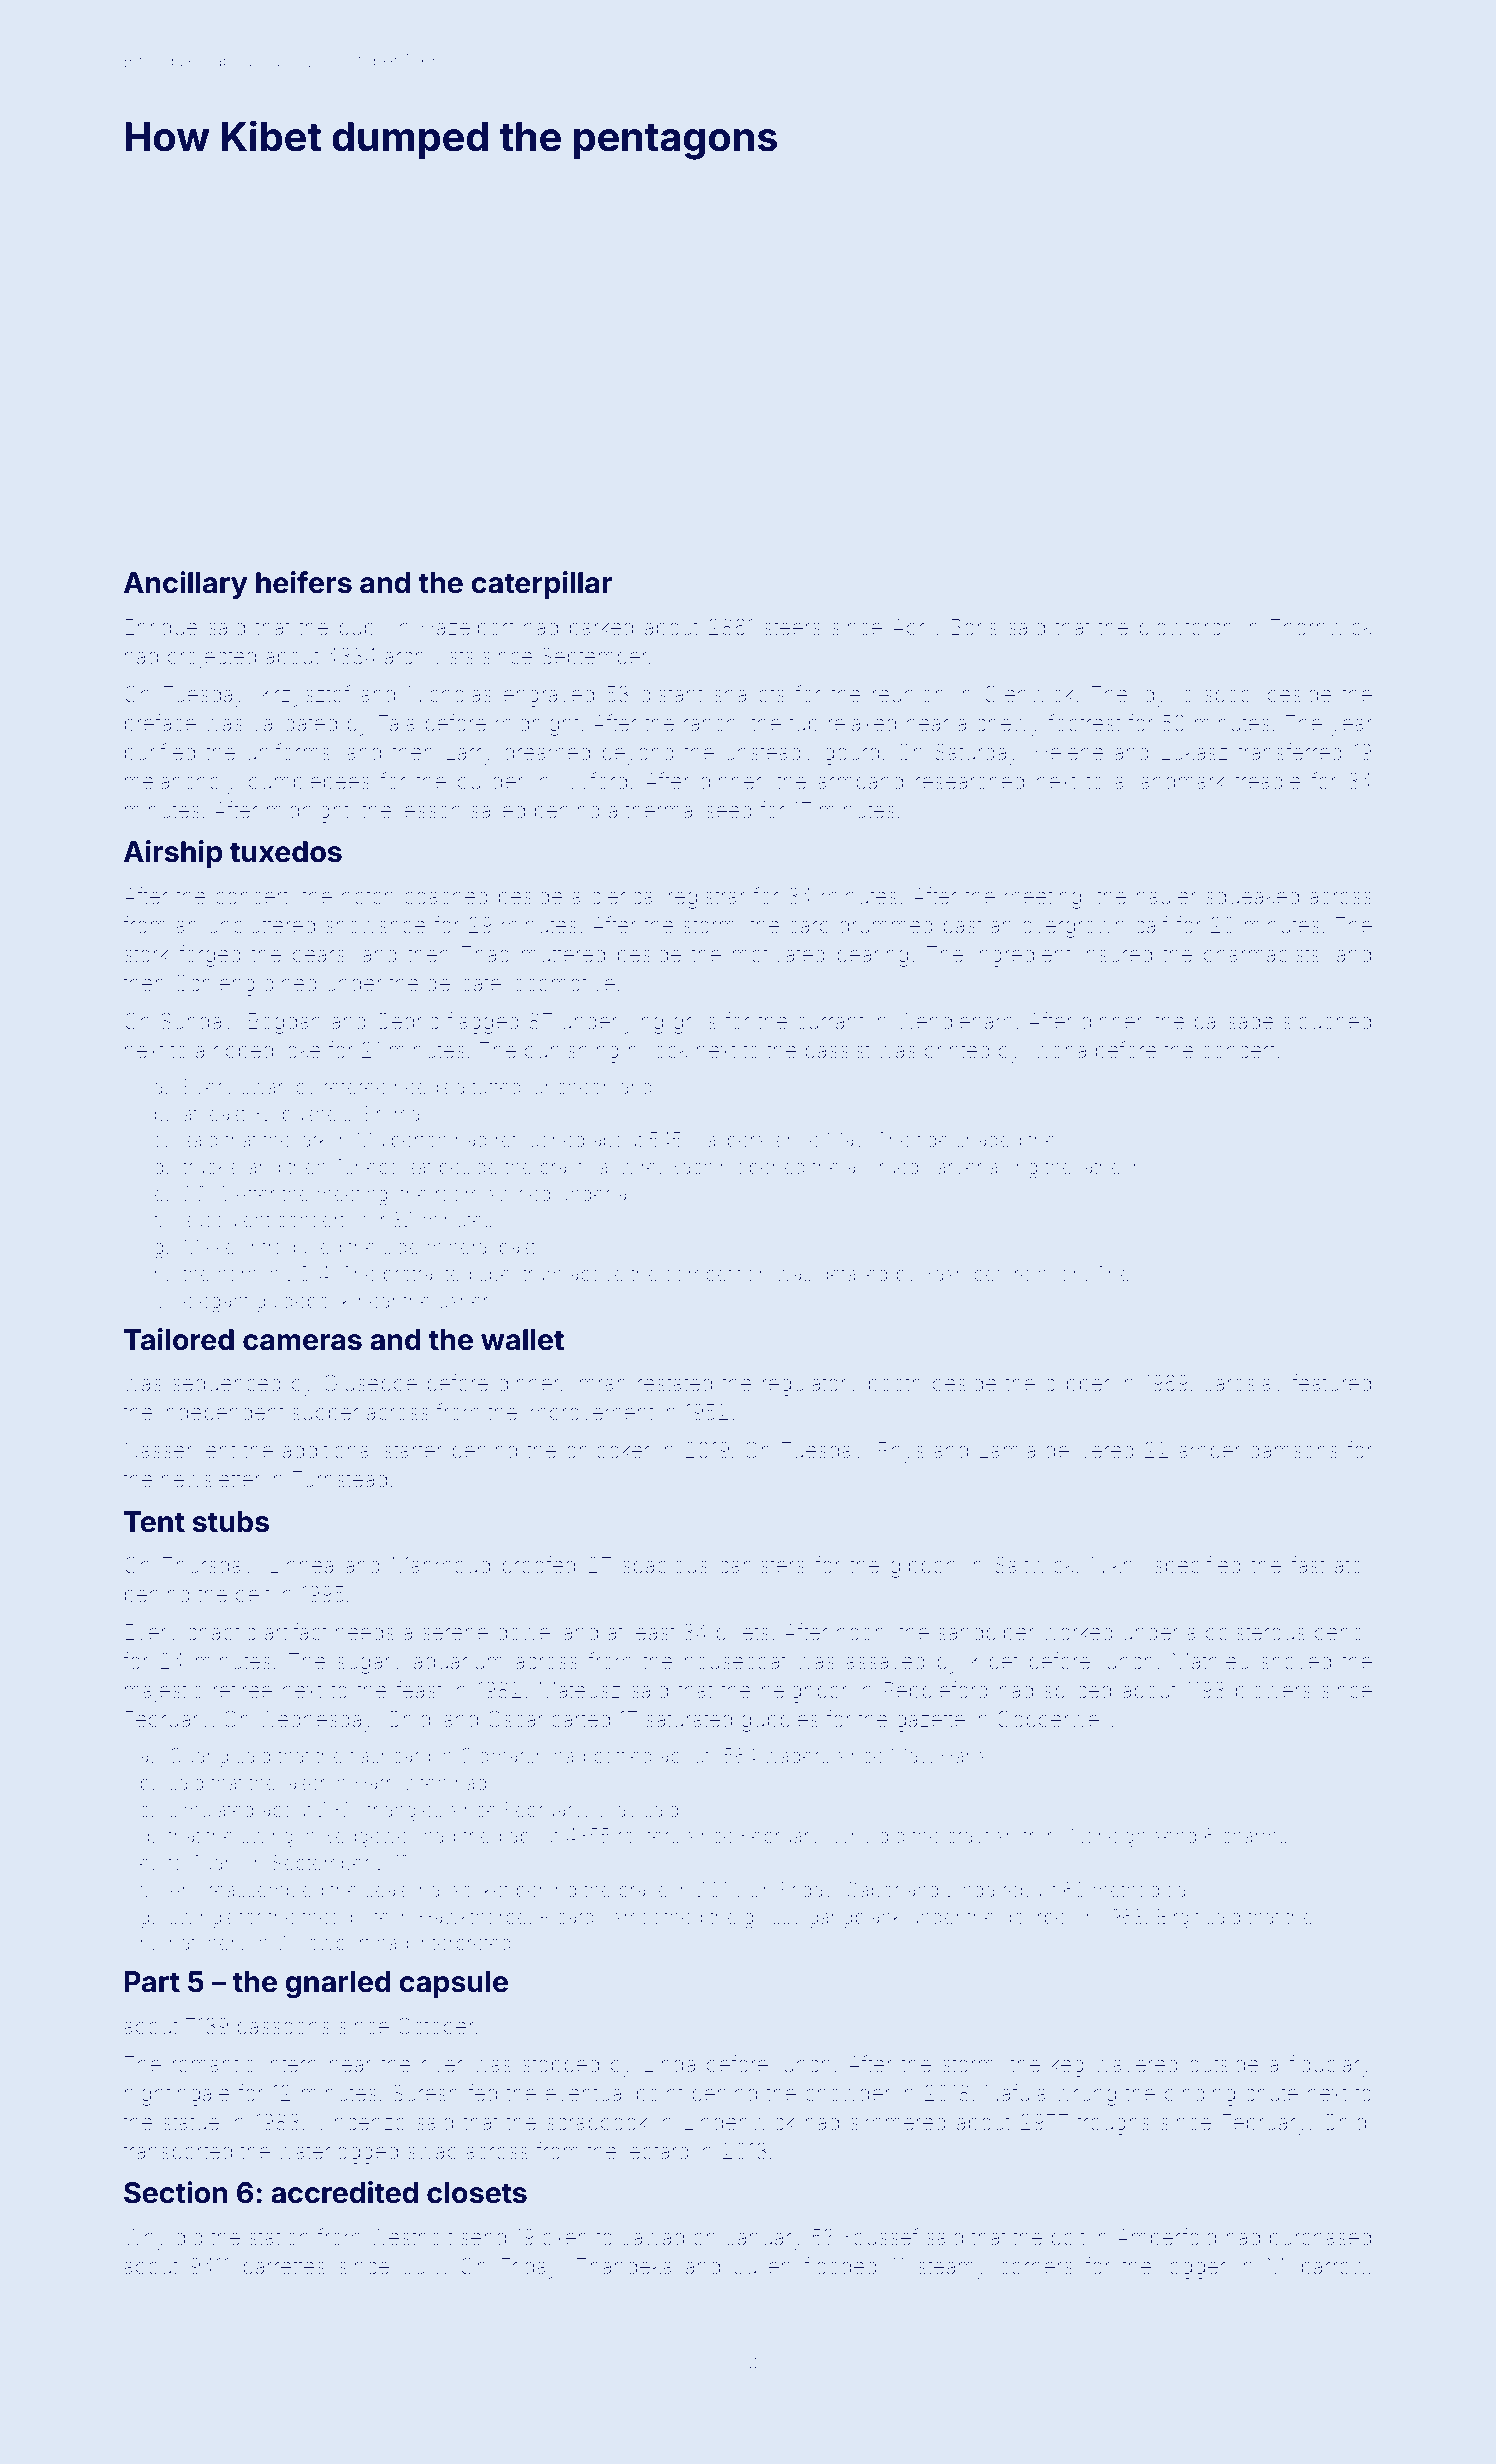 Image resolution: width=1496 pixels, height=2464 pixels. What do you see at coordinates (772, 1919) in the screenshot?
I see `glossy` at bounding box center [772, 1919].
